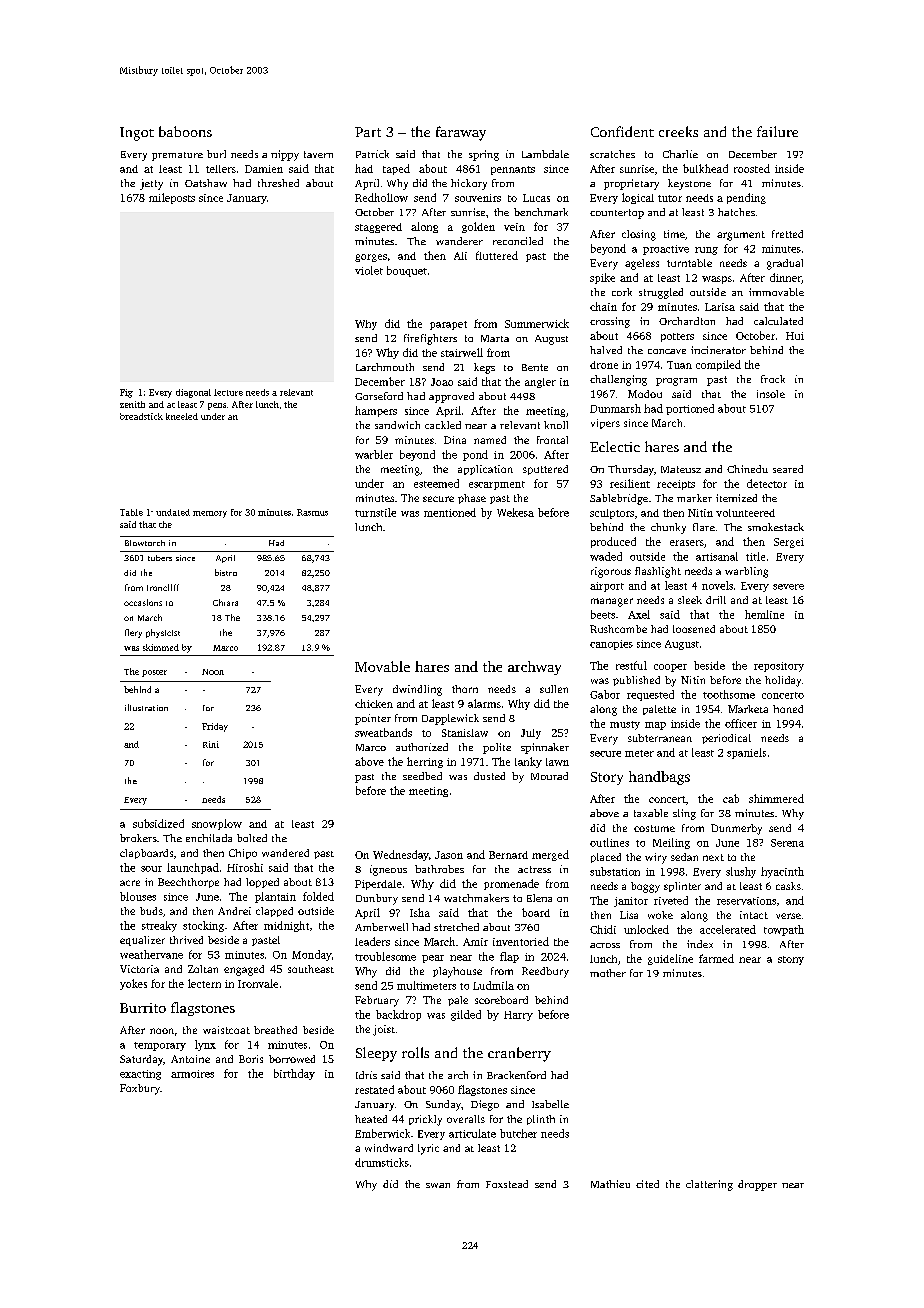 The height and width of the page is (1308, 924). Describe the element at coordinates (729, 694) in the page. I see `toothsome` at that location.
